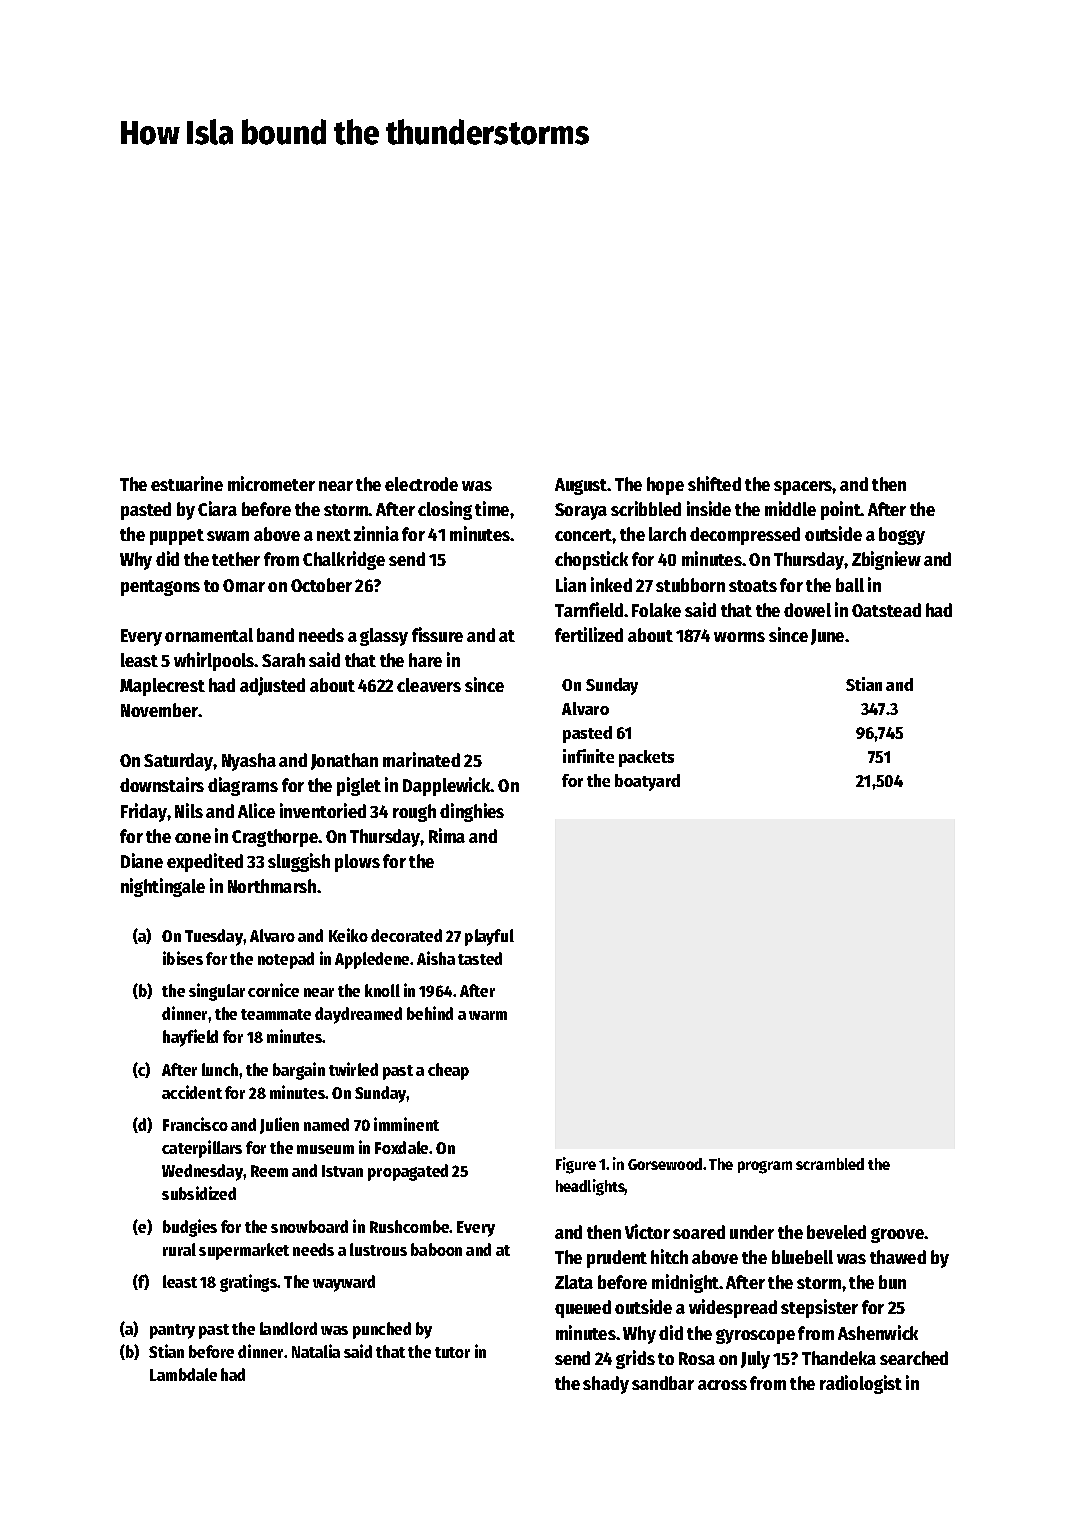 The image size is (1075, 1521). Describe the element at coordinates (667, 534) in the screenshot. I see `larch` at that location.
